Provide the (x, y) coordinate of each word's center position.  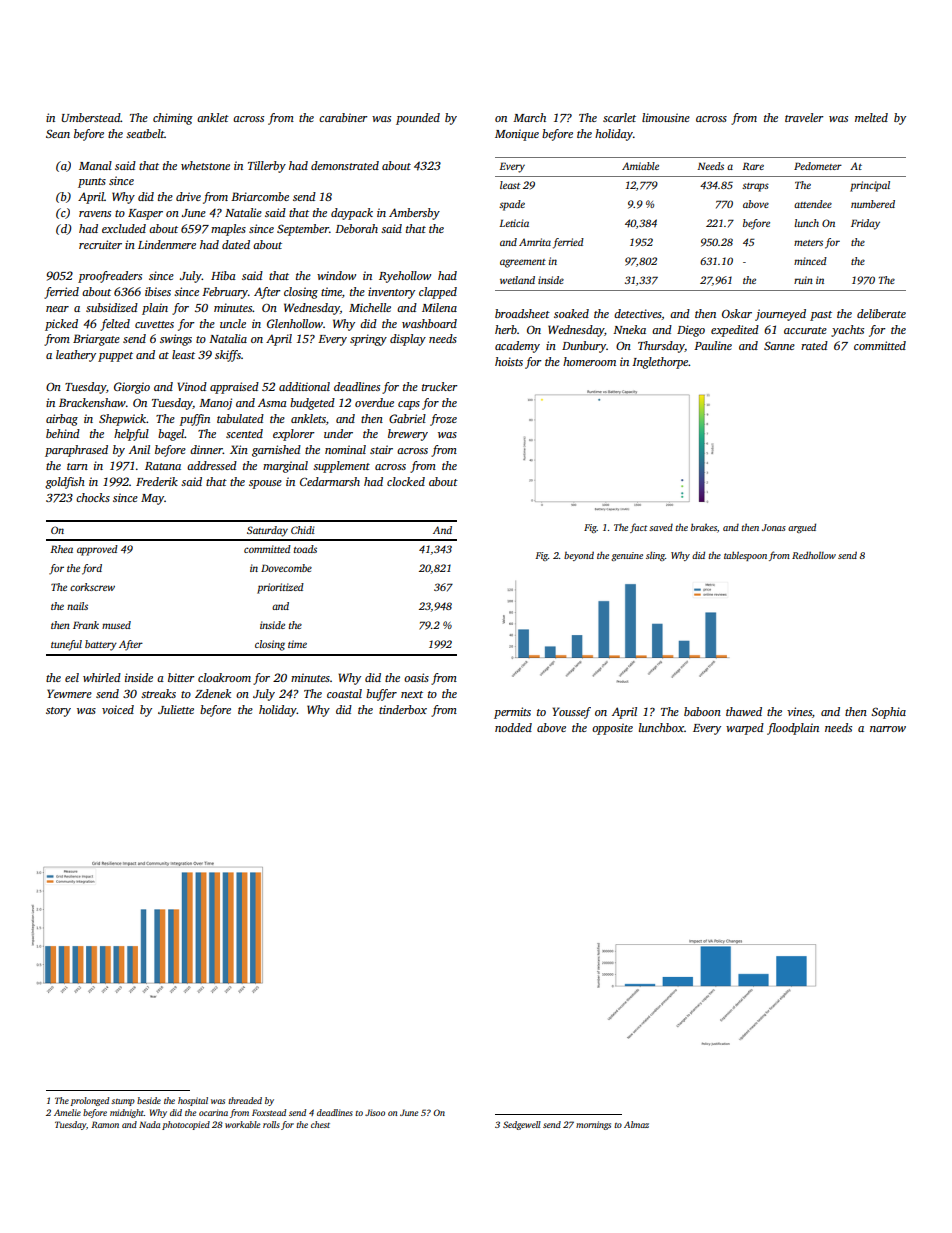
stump (123, 1102)
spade (512, 205)
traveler (804, 117)
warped (745, 729)
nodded (513, 727)
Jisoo (375, 1112)
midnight (127, 1113)
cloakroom (224, 677)
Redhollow (814, 555)
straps (755, 187)
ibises (158, 291)
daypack (352, 214)
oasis (416, 677)
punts (92, 183)
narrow (888, 729)
